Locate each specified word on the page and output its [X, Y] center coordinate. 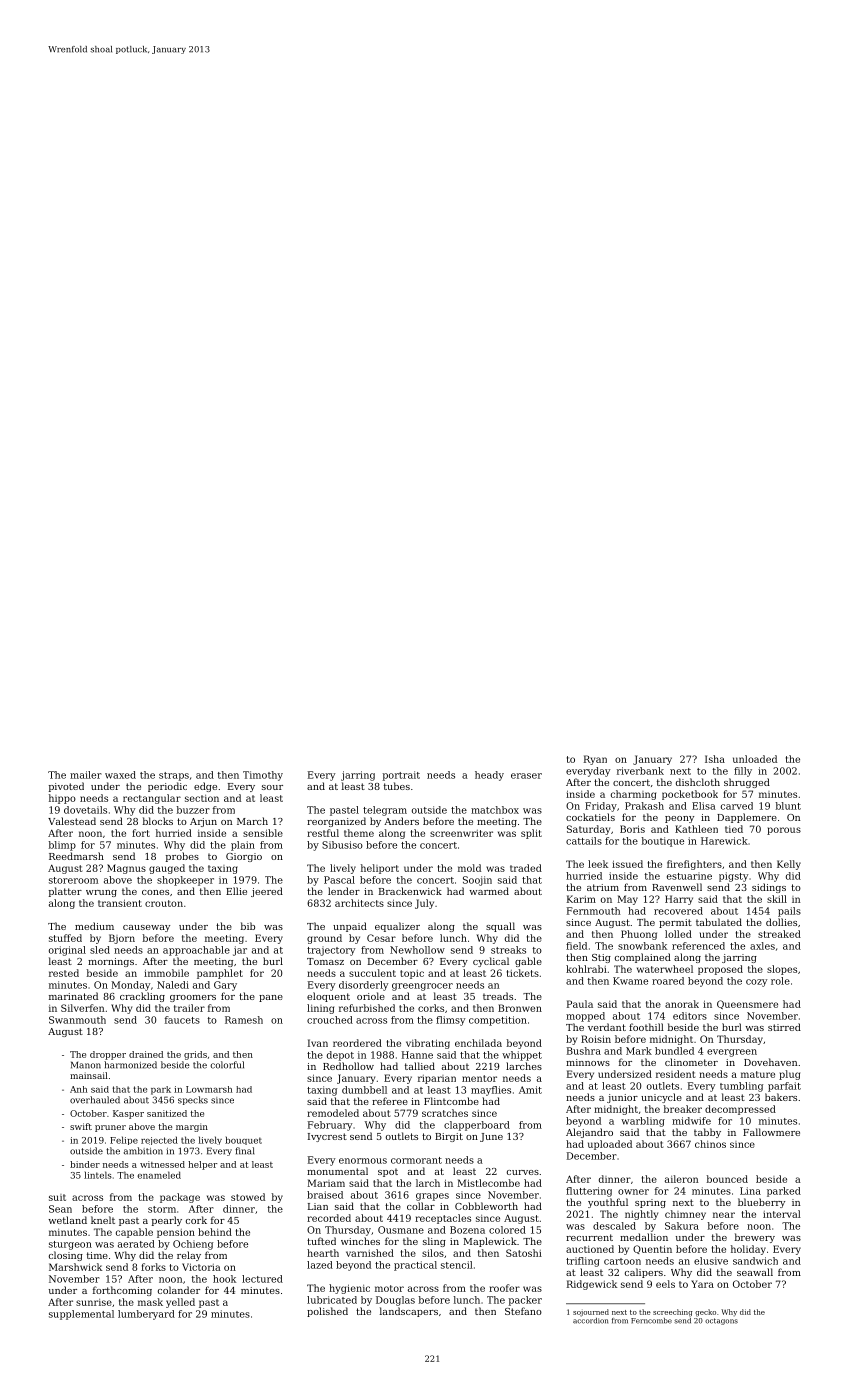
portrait [401, 776]
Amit [530, 1090]
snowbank [642, 946]
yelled [180, 1303]
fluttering [589, 1192]
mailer [86, 775]
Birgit [449, 1137]
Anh [78, 1089]
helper [202, 1165]
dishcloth [698, 782]
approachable [196, 951]
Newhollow [417, 950]
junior [622, 1098]
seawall [755, 1272]
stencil [457, 1265]
